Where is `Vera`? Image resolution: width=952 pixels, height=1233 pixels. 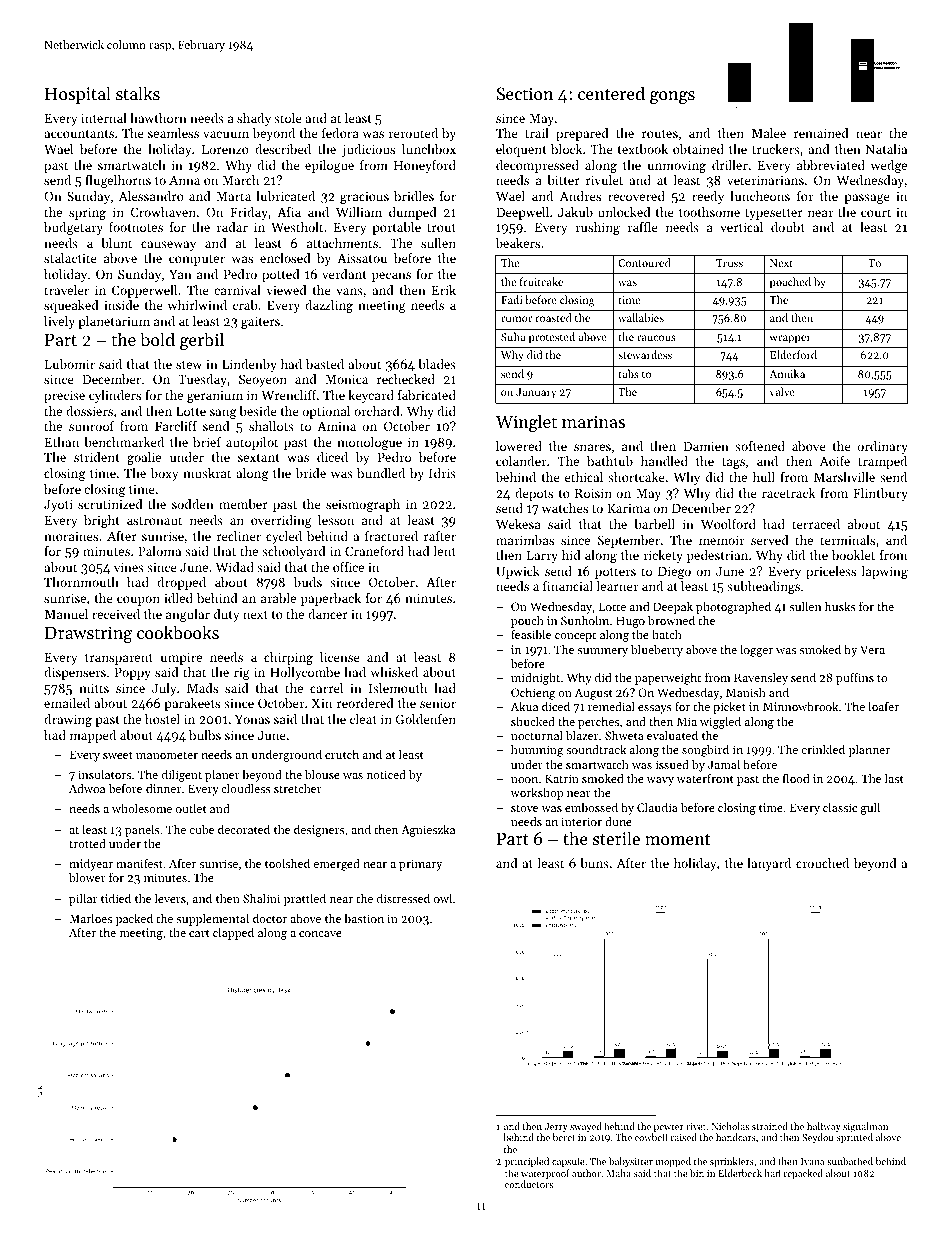 Vera is located at coordinates (872, 649).
